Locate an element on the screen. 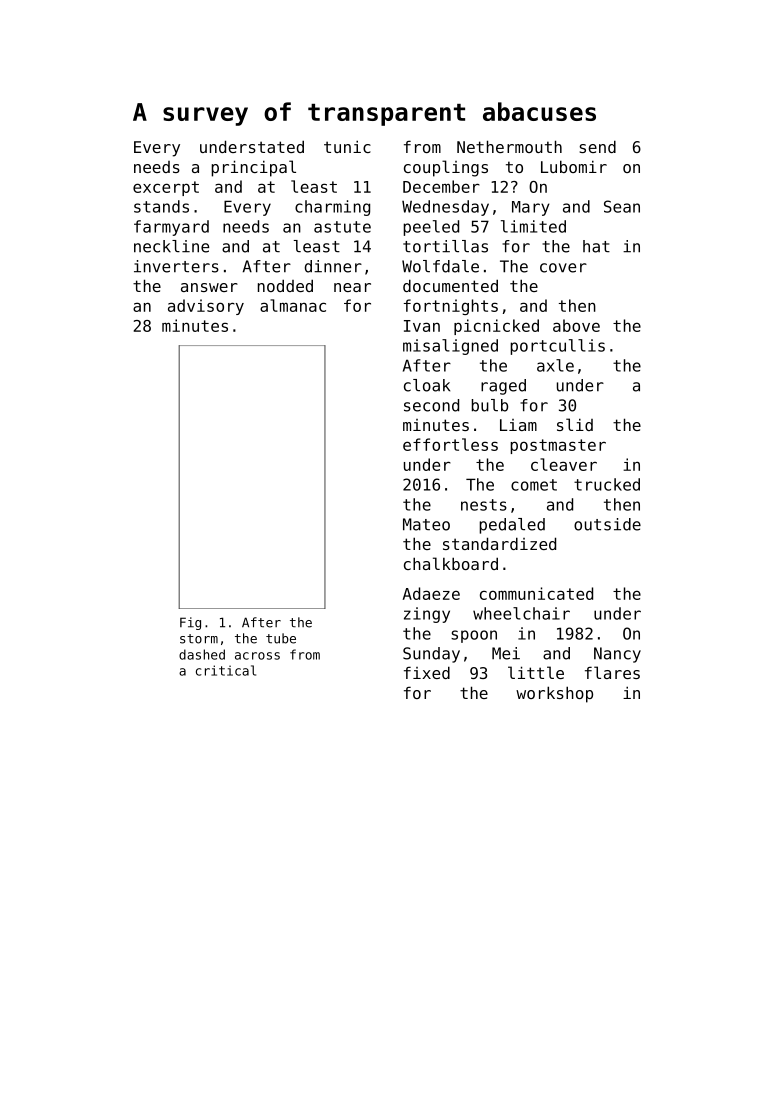 This screenshot has width=774, height=1098. excerpt is located at coordinates (166, 188).
